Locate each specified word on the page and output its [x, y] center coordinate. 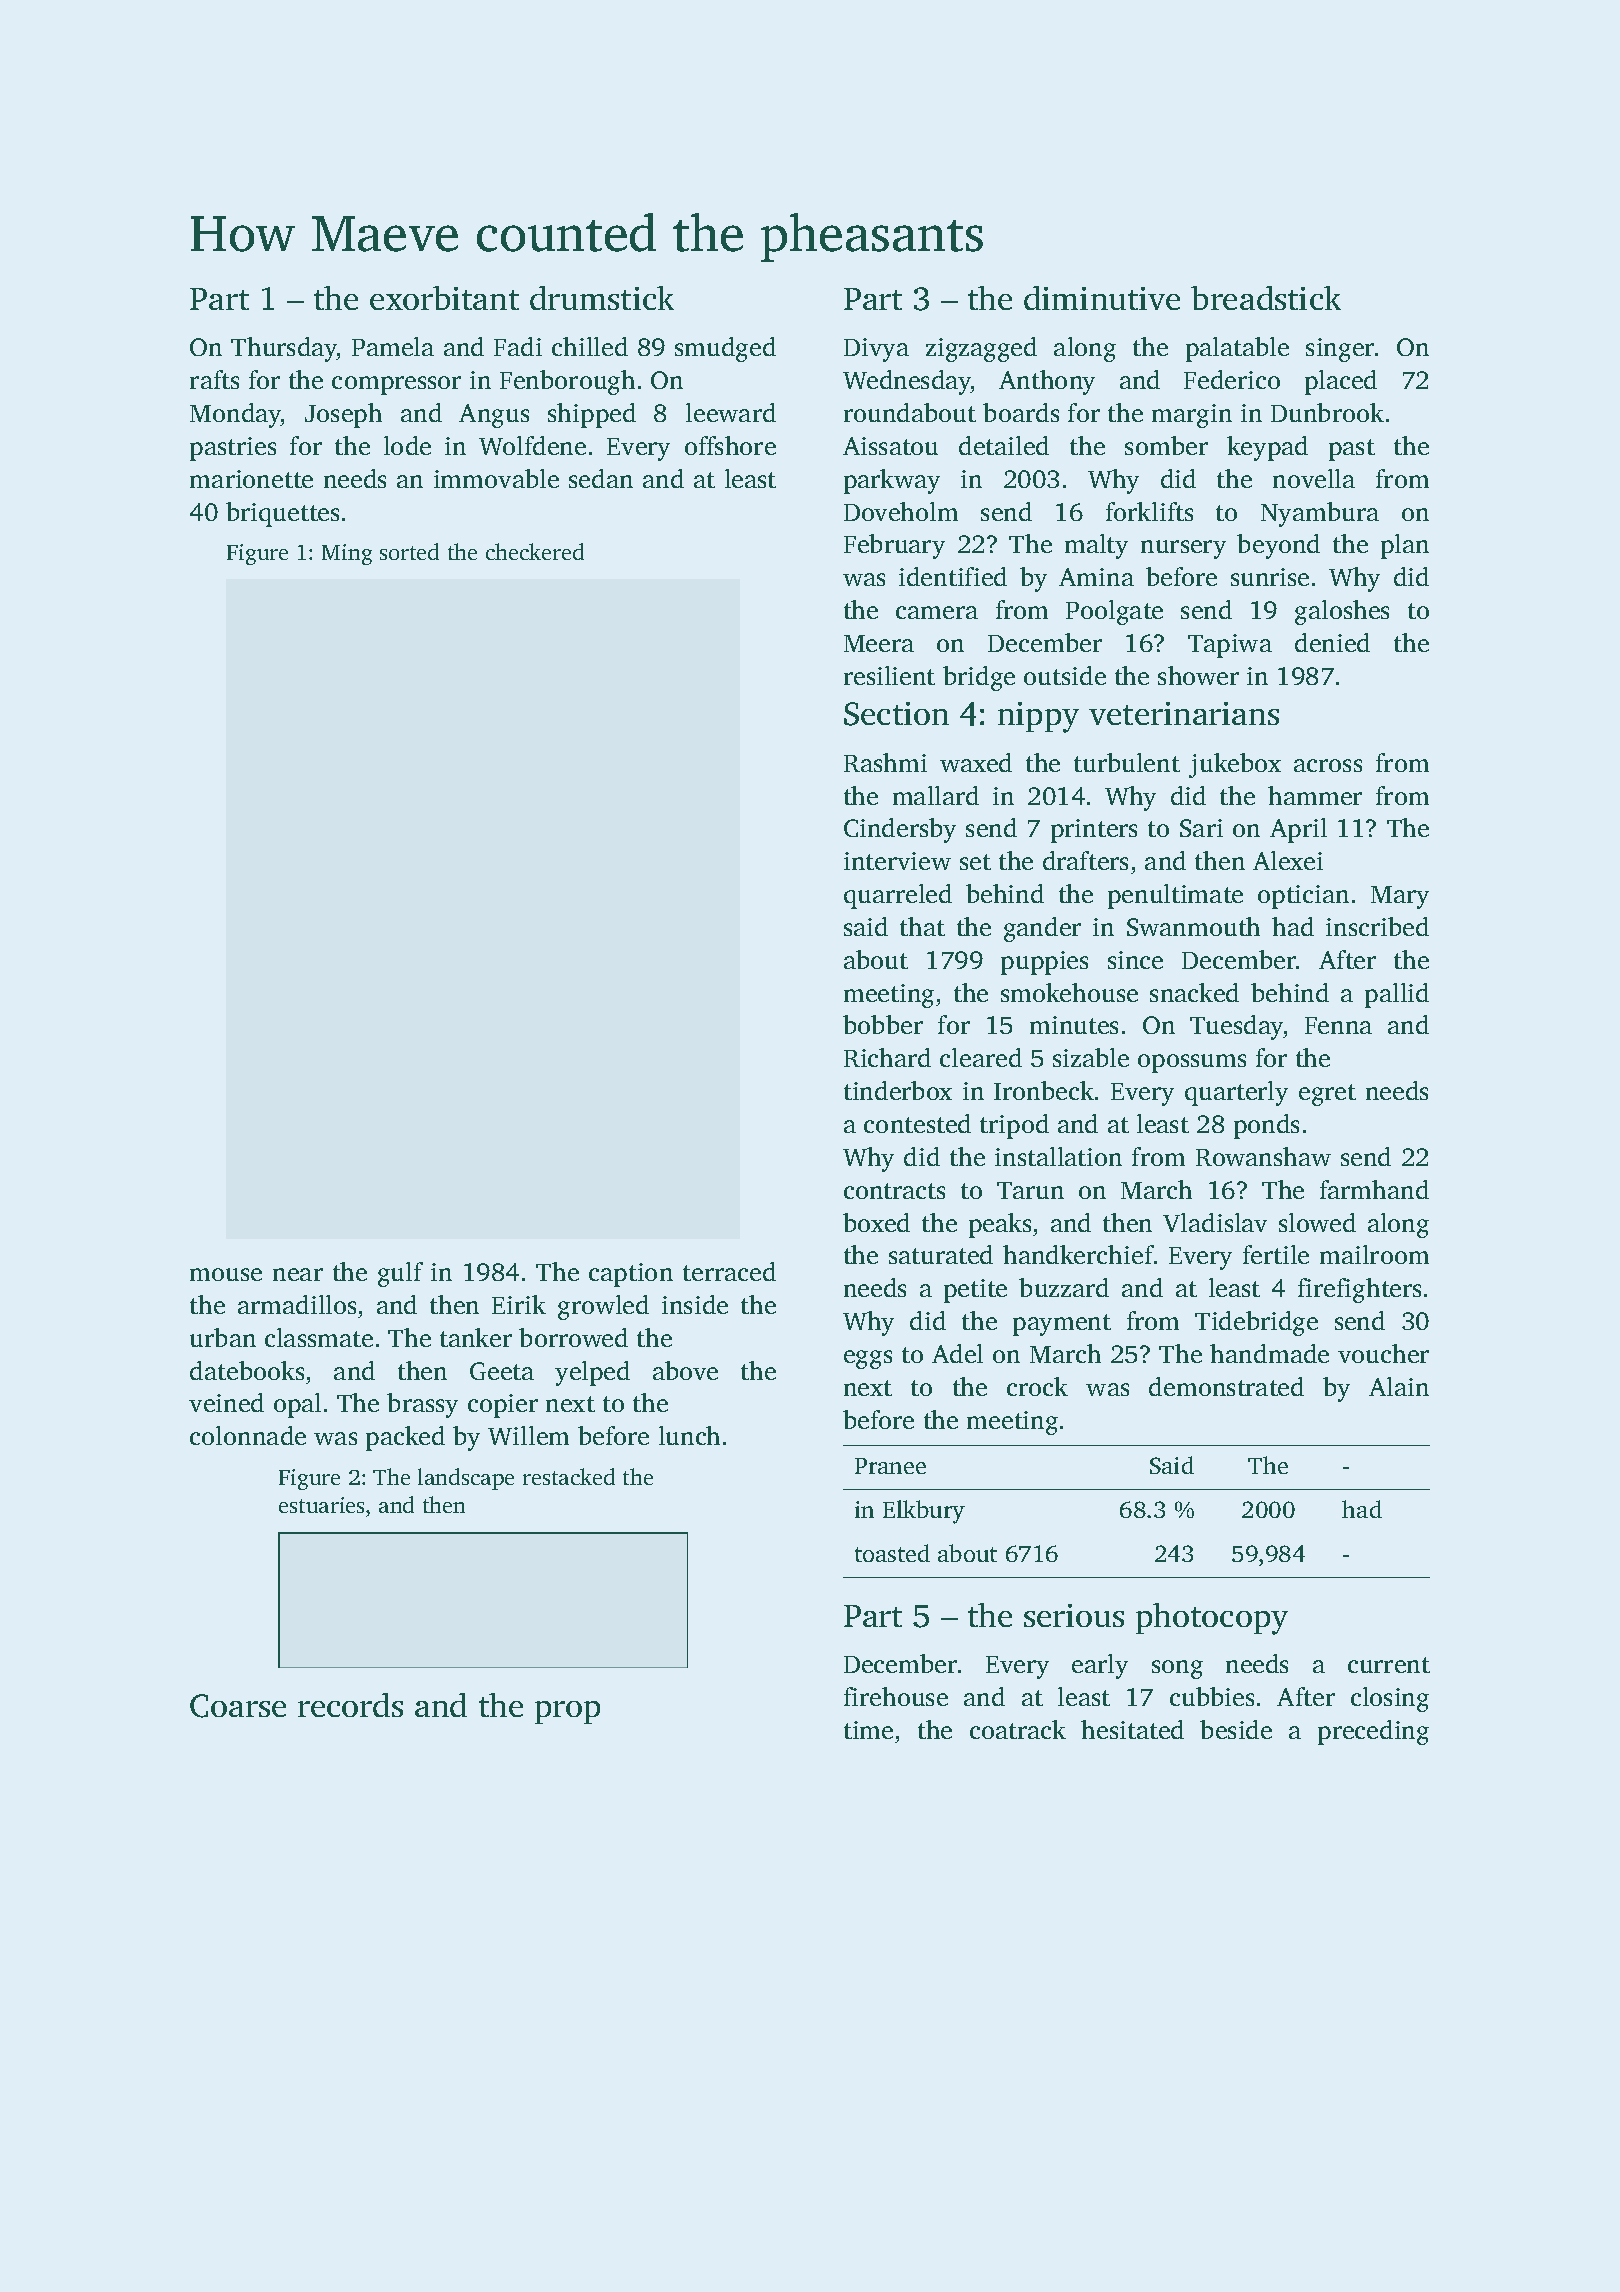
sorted [409, 551]
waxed [976, 762]
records [350, 1705]
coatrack [1018, 1729]
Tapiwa [1230, 646]
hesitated [1132, 1729]
